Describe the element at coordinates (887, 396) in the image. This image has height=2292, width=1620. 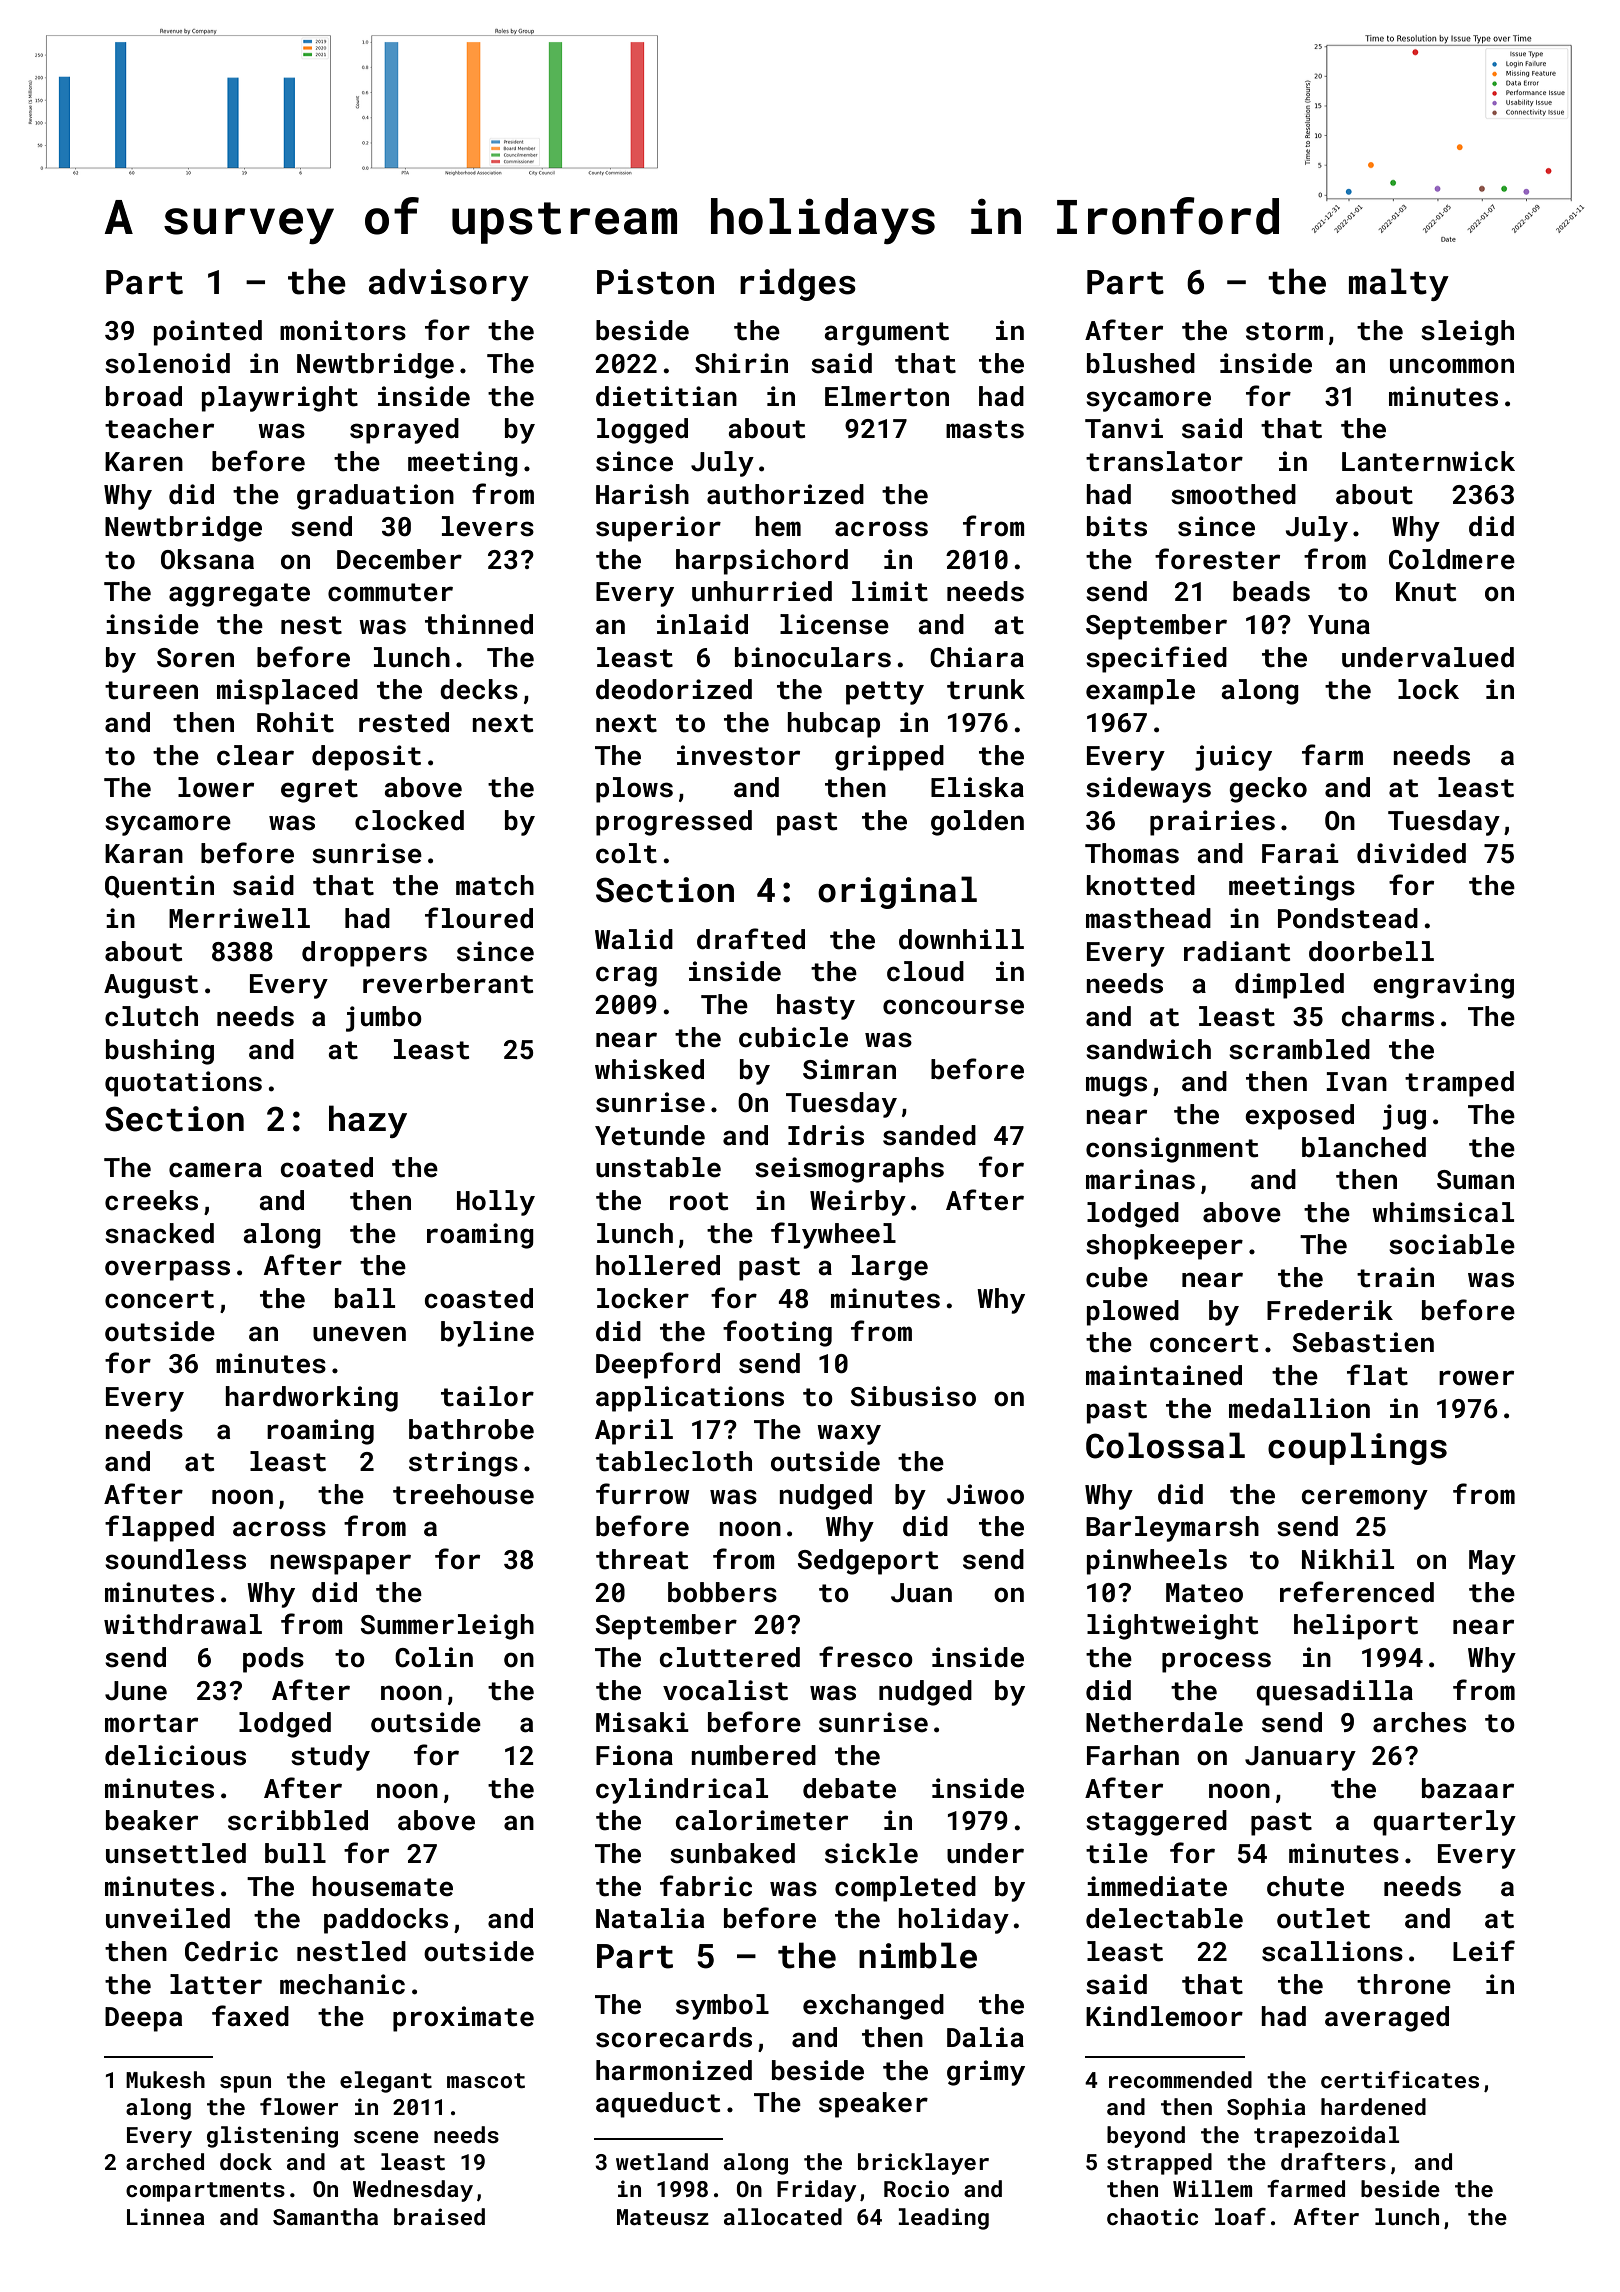
I see `Elmerton` at that location.
